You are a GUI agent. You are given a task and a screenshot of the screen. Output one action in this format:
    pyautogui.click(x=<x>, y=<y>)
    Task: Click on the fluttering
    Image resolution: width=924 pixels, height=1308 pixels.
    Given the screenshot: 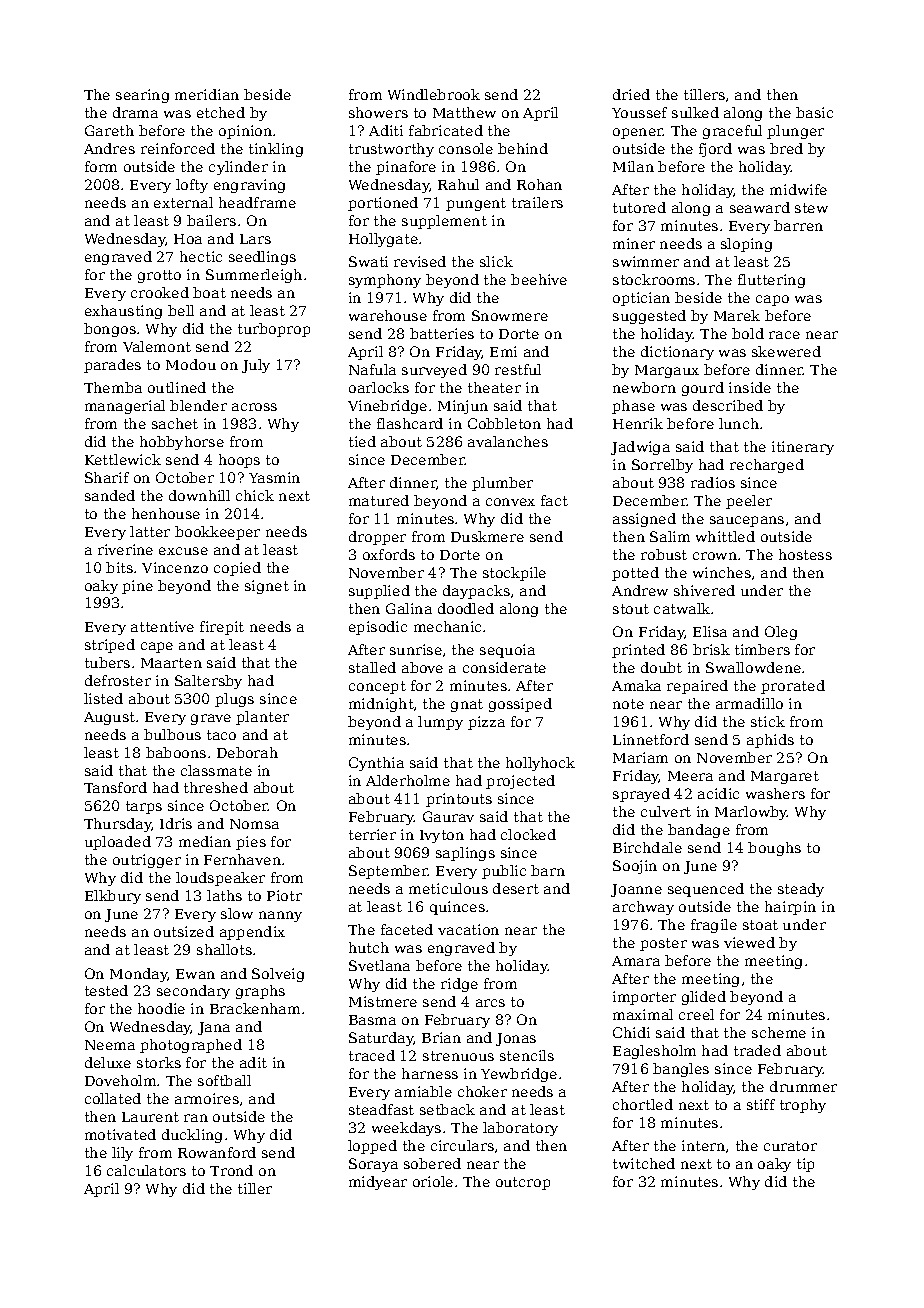 What is the action you would take?
    pyautogui.click(x=771, y=281)
